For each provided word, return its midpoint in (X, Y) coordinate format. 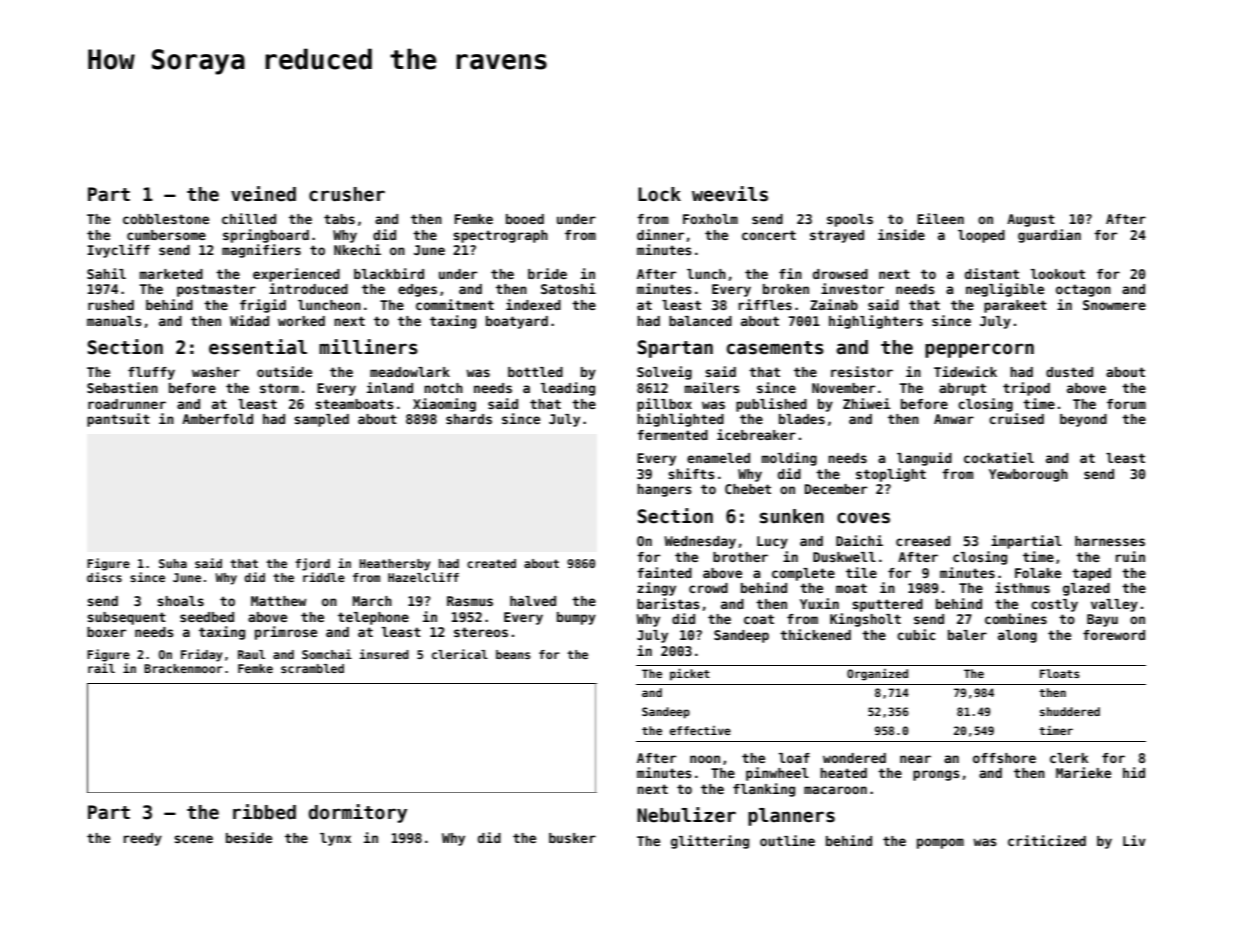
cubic (916, 634)
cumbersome (166, 235)
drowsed (840, 274)
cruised (1016, 418)
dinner (660, 234)
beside (249, 837)
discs (104, 577)
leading (568, 389)
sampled (321, 420)
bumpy (576, 618)
